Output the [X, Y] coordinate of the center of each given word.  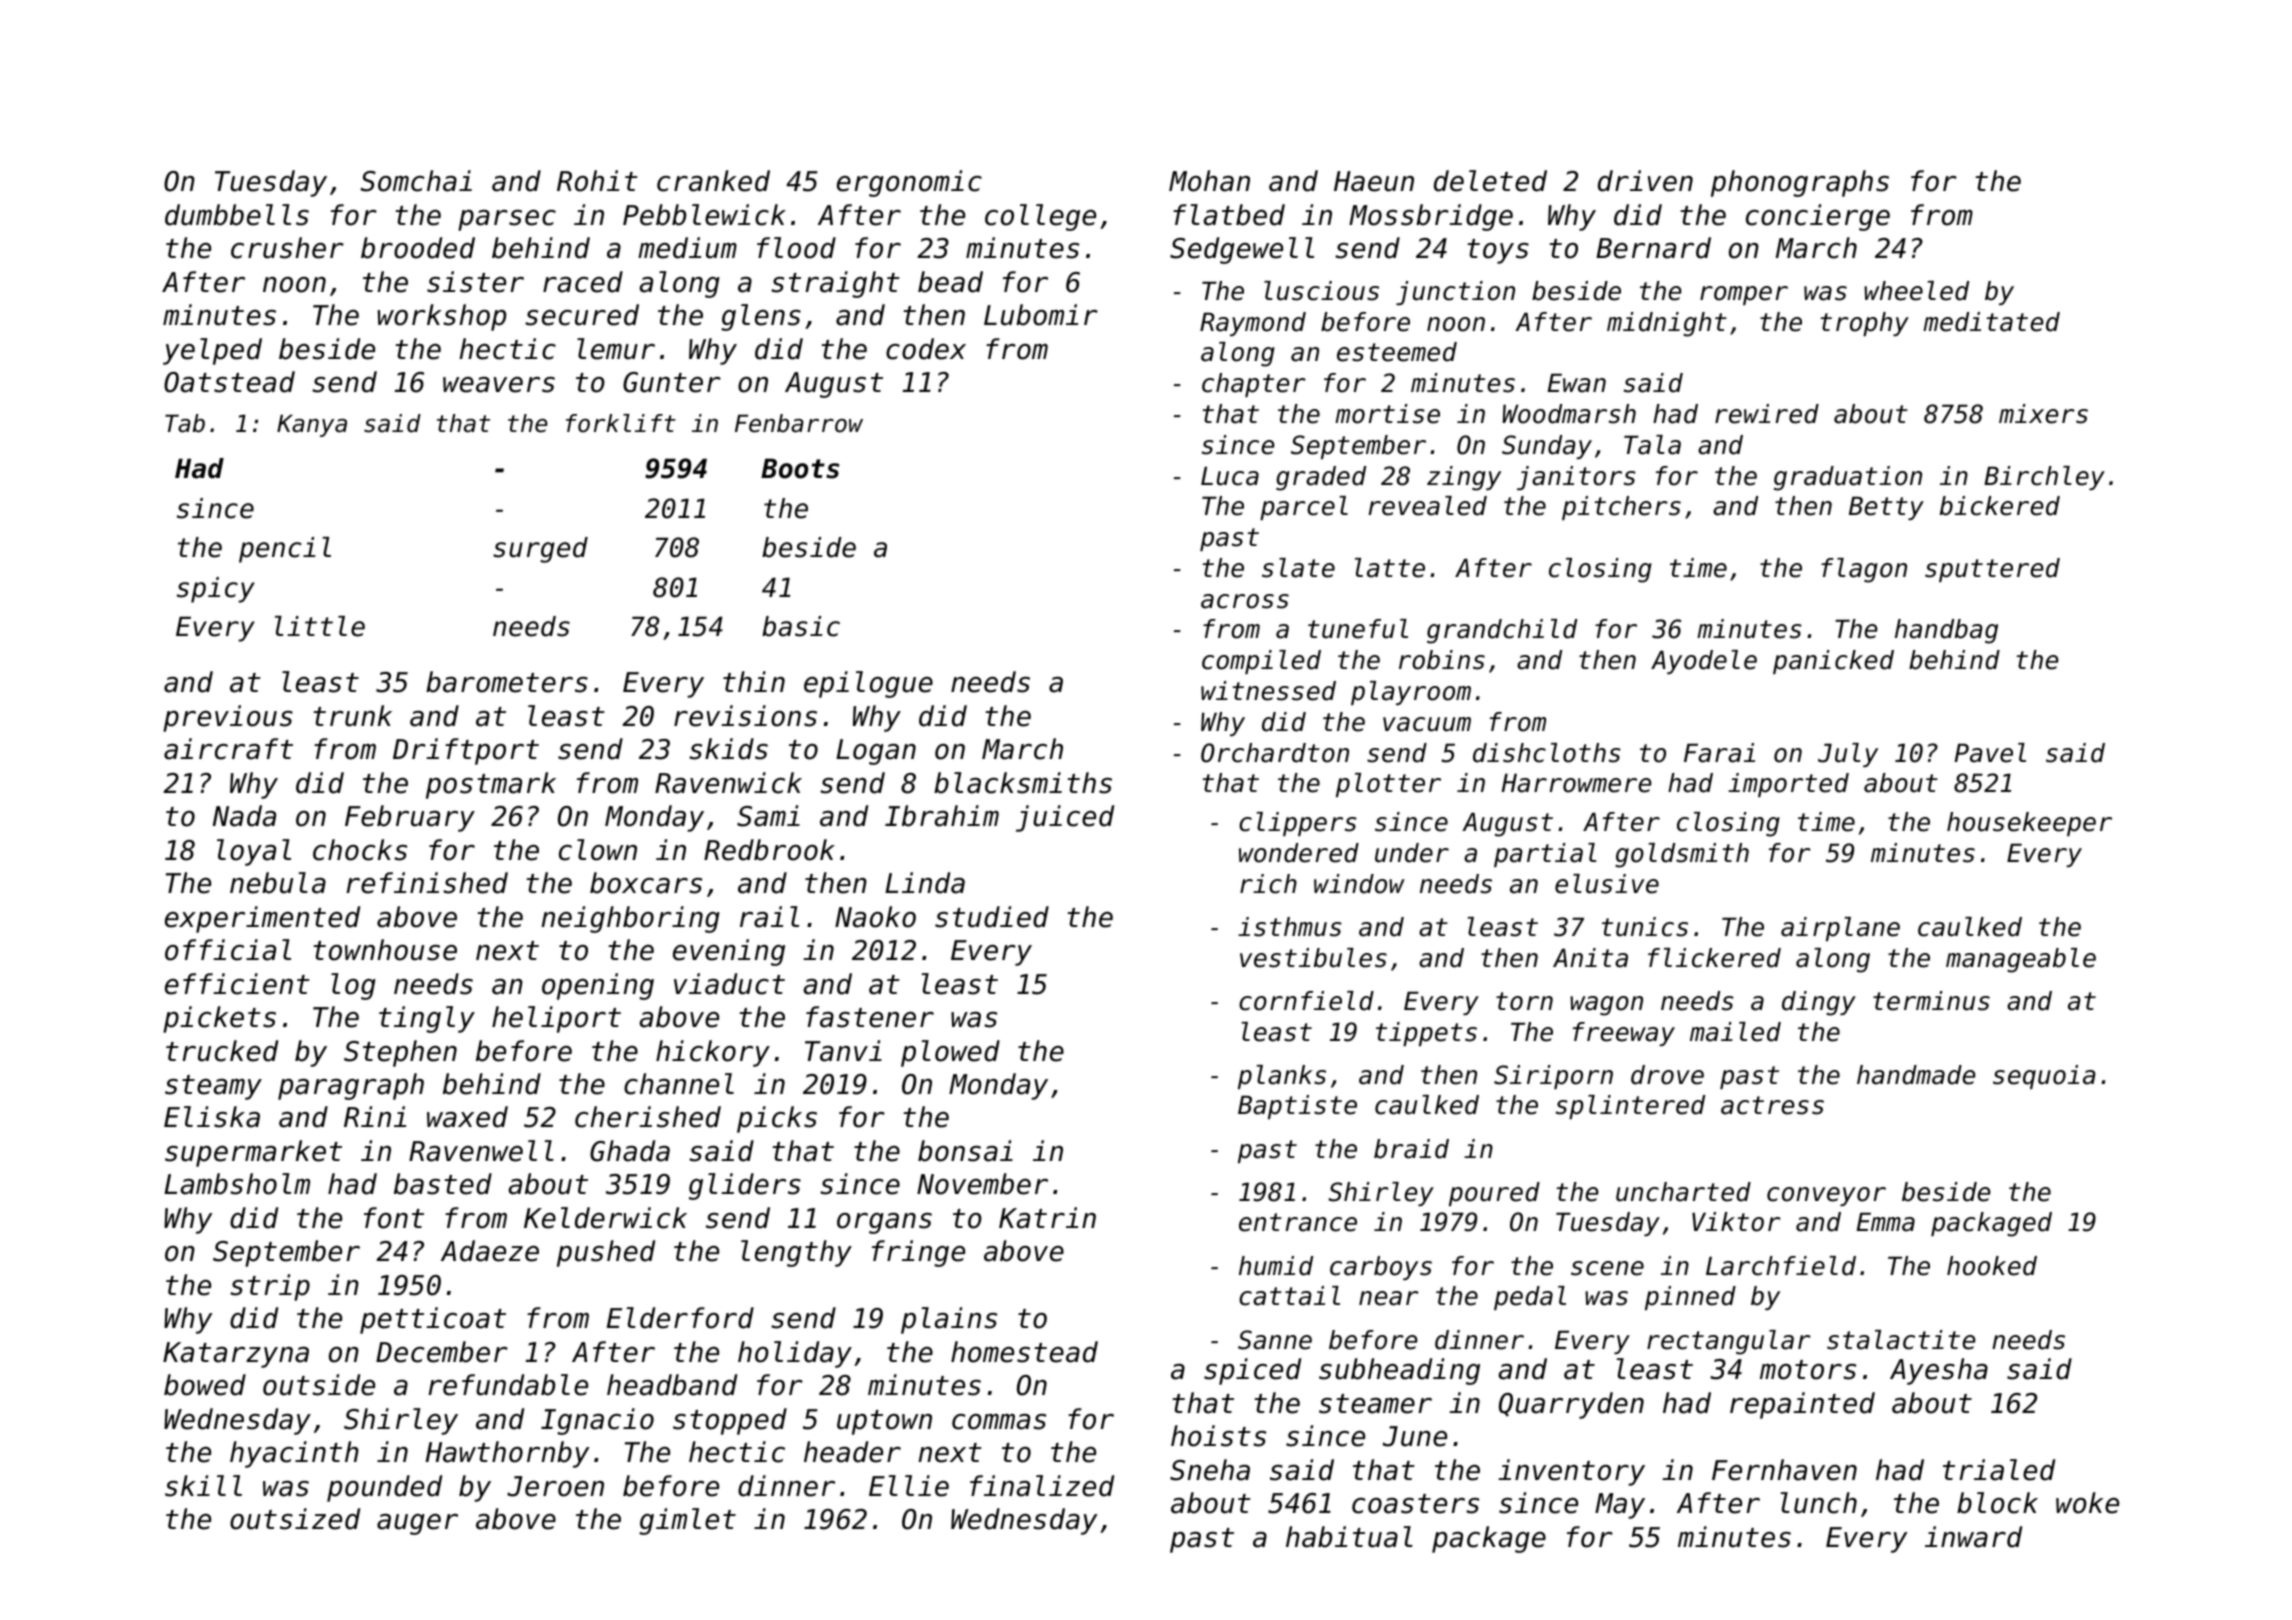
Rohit [597, 181]
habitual [1349, 1537]
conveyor [1826, 1196]
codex [926, 349]
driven [1645, 181]
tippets [1426, 1034]
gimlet [687, 1521]
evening [729, 952]
